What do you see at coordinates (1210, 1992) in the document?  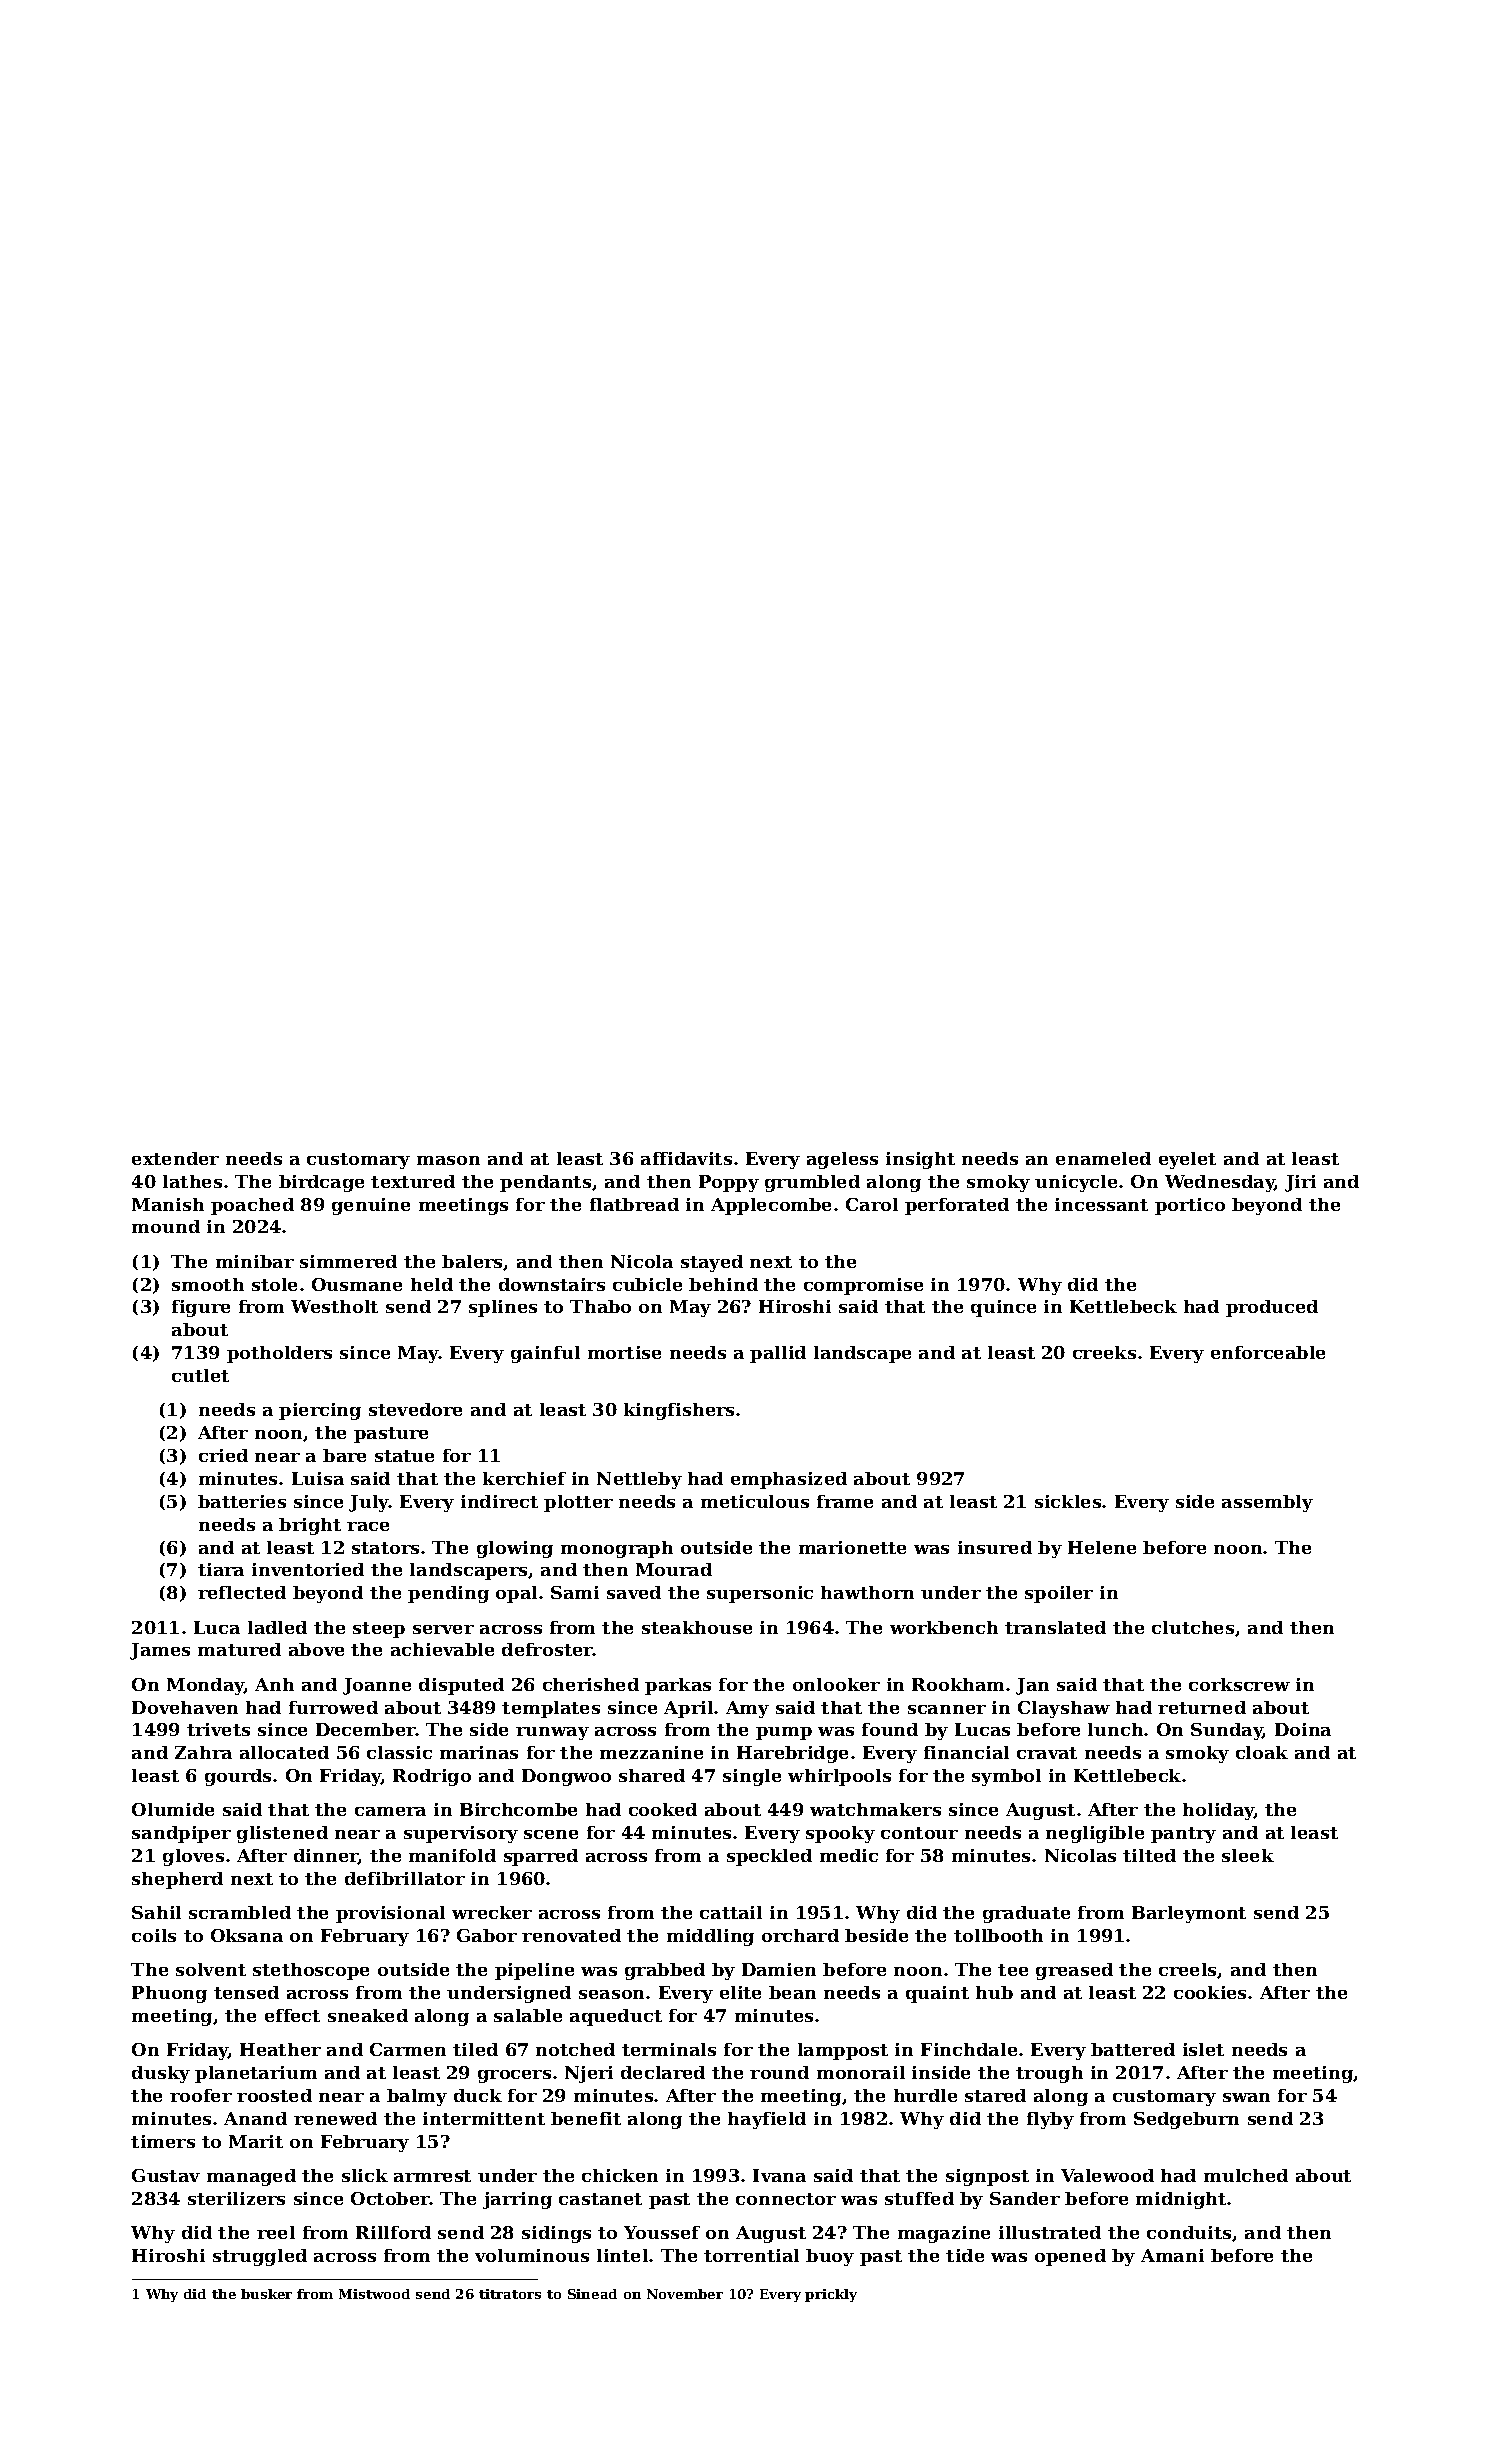 I see `cookies` at bounding box center [1210, 1992].
